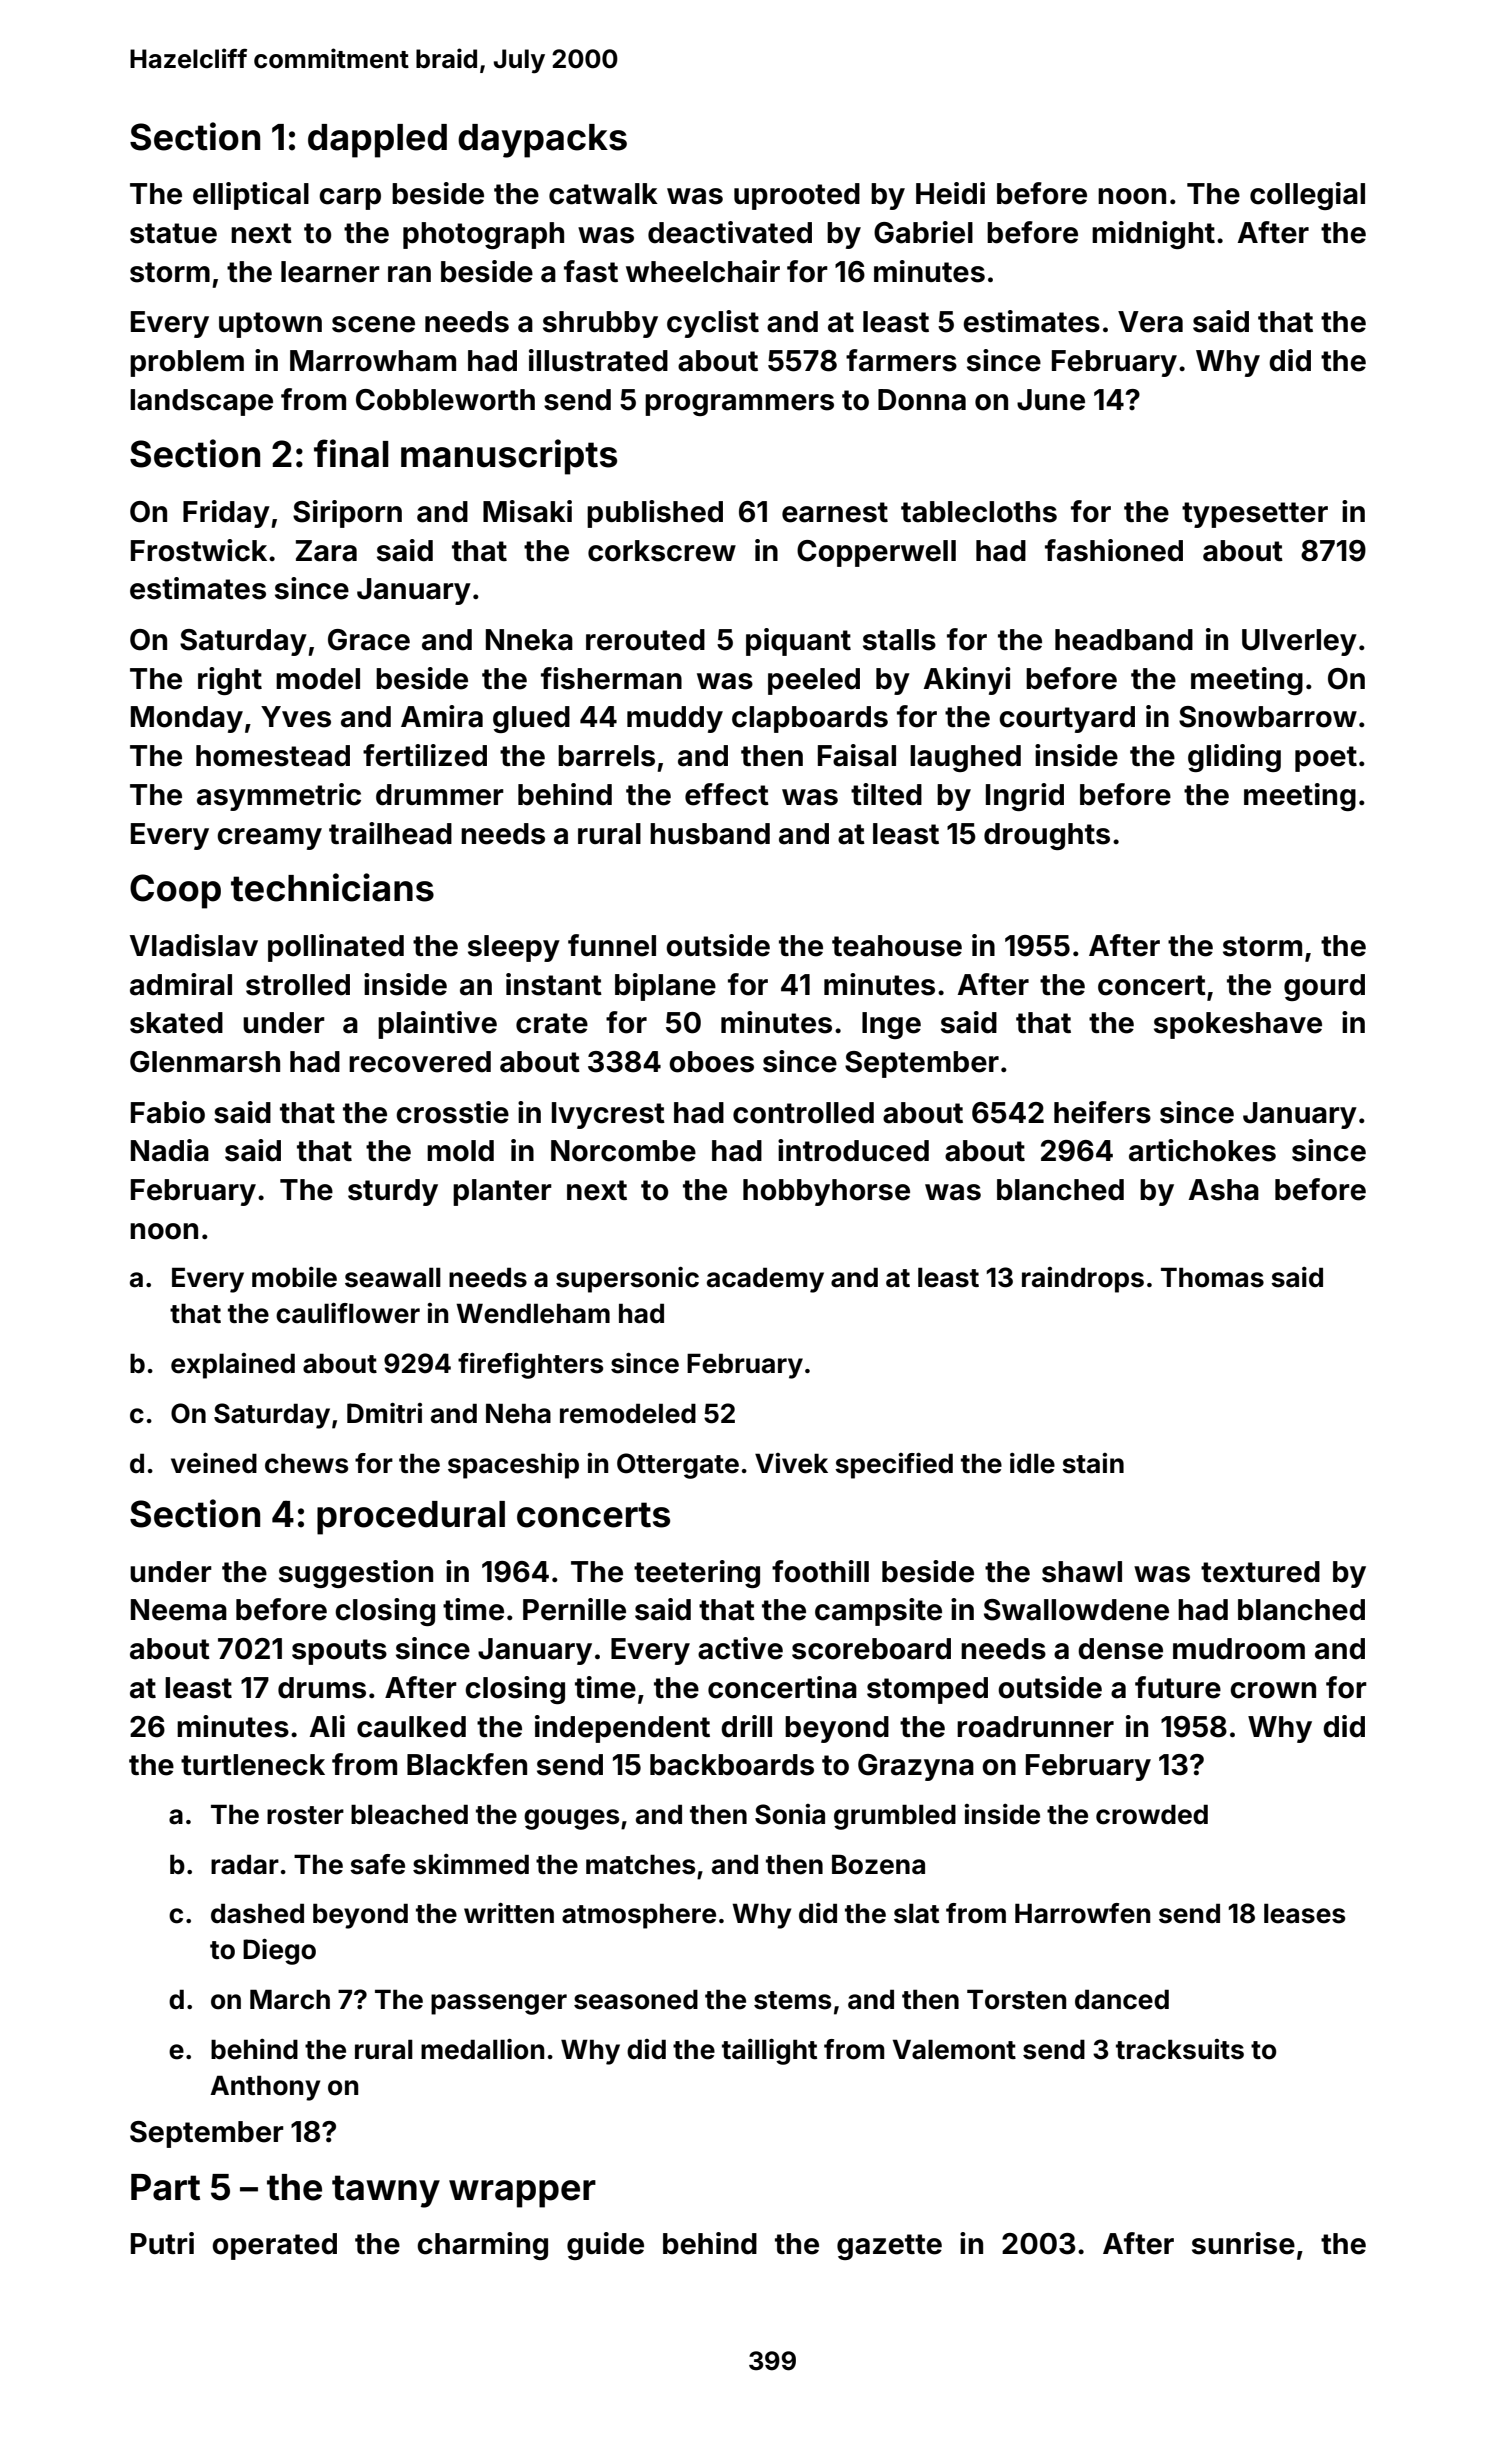 This page has width=1496, height=2464. What do you see at coordinates (574, 1609) in the page?
I see `Pernille` at bounding box center [574, 1609].
